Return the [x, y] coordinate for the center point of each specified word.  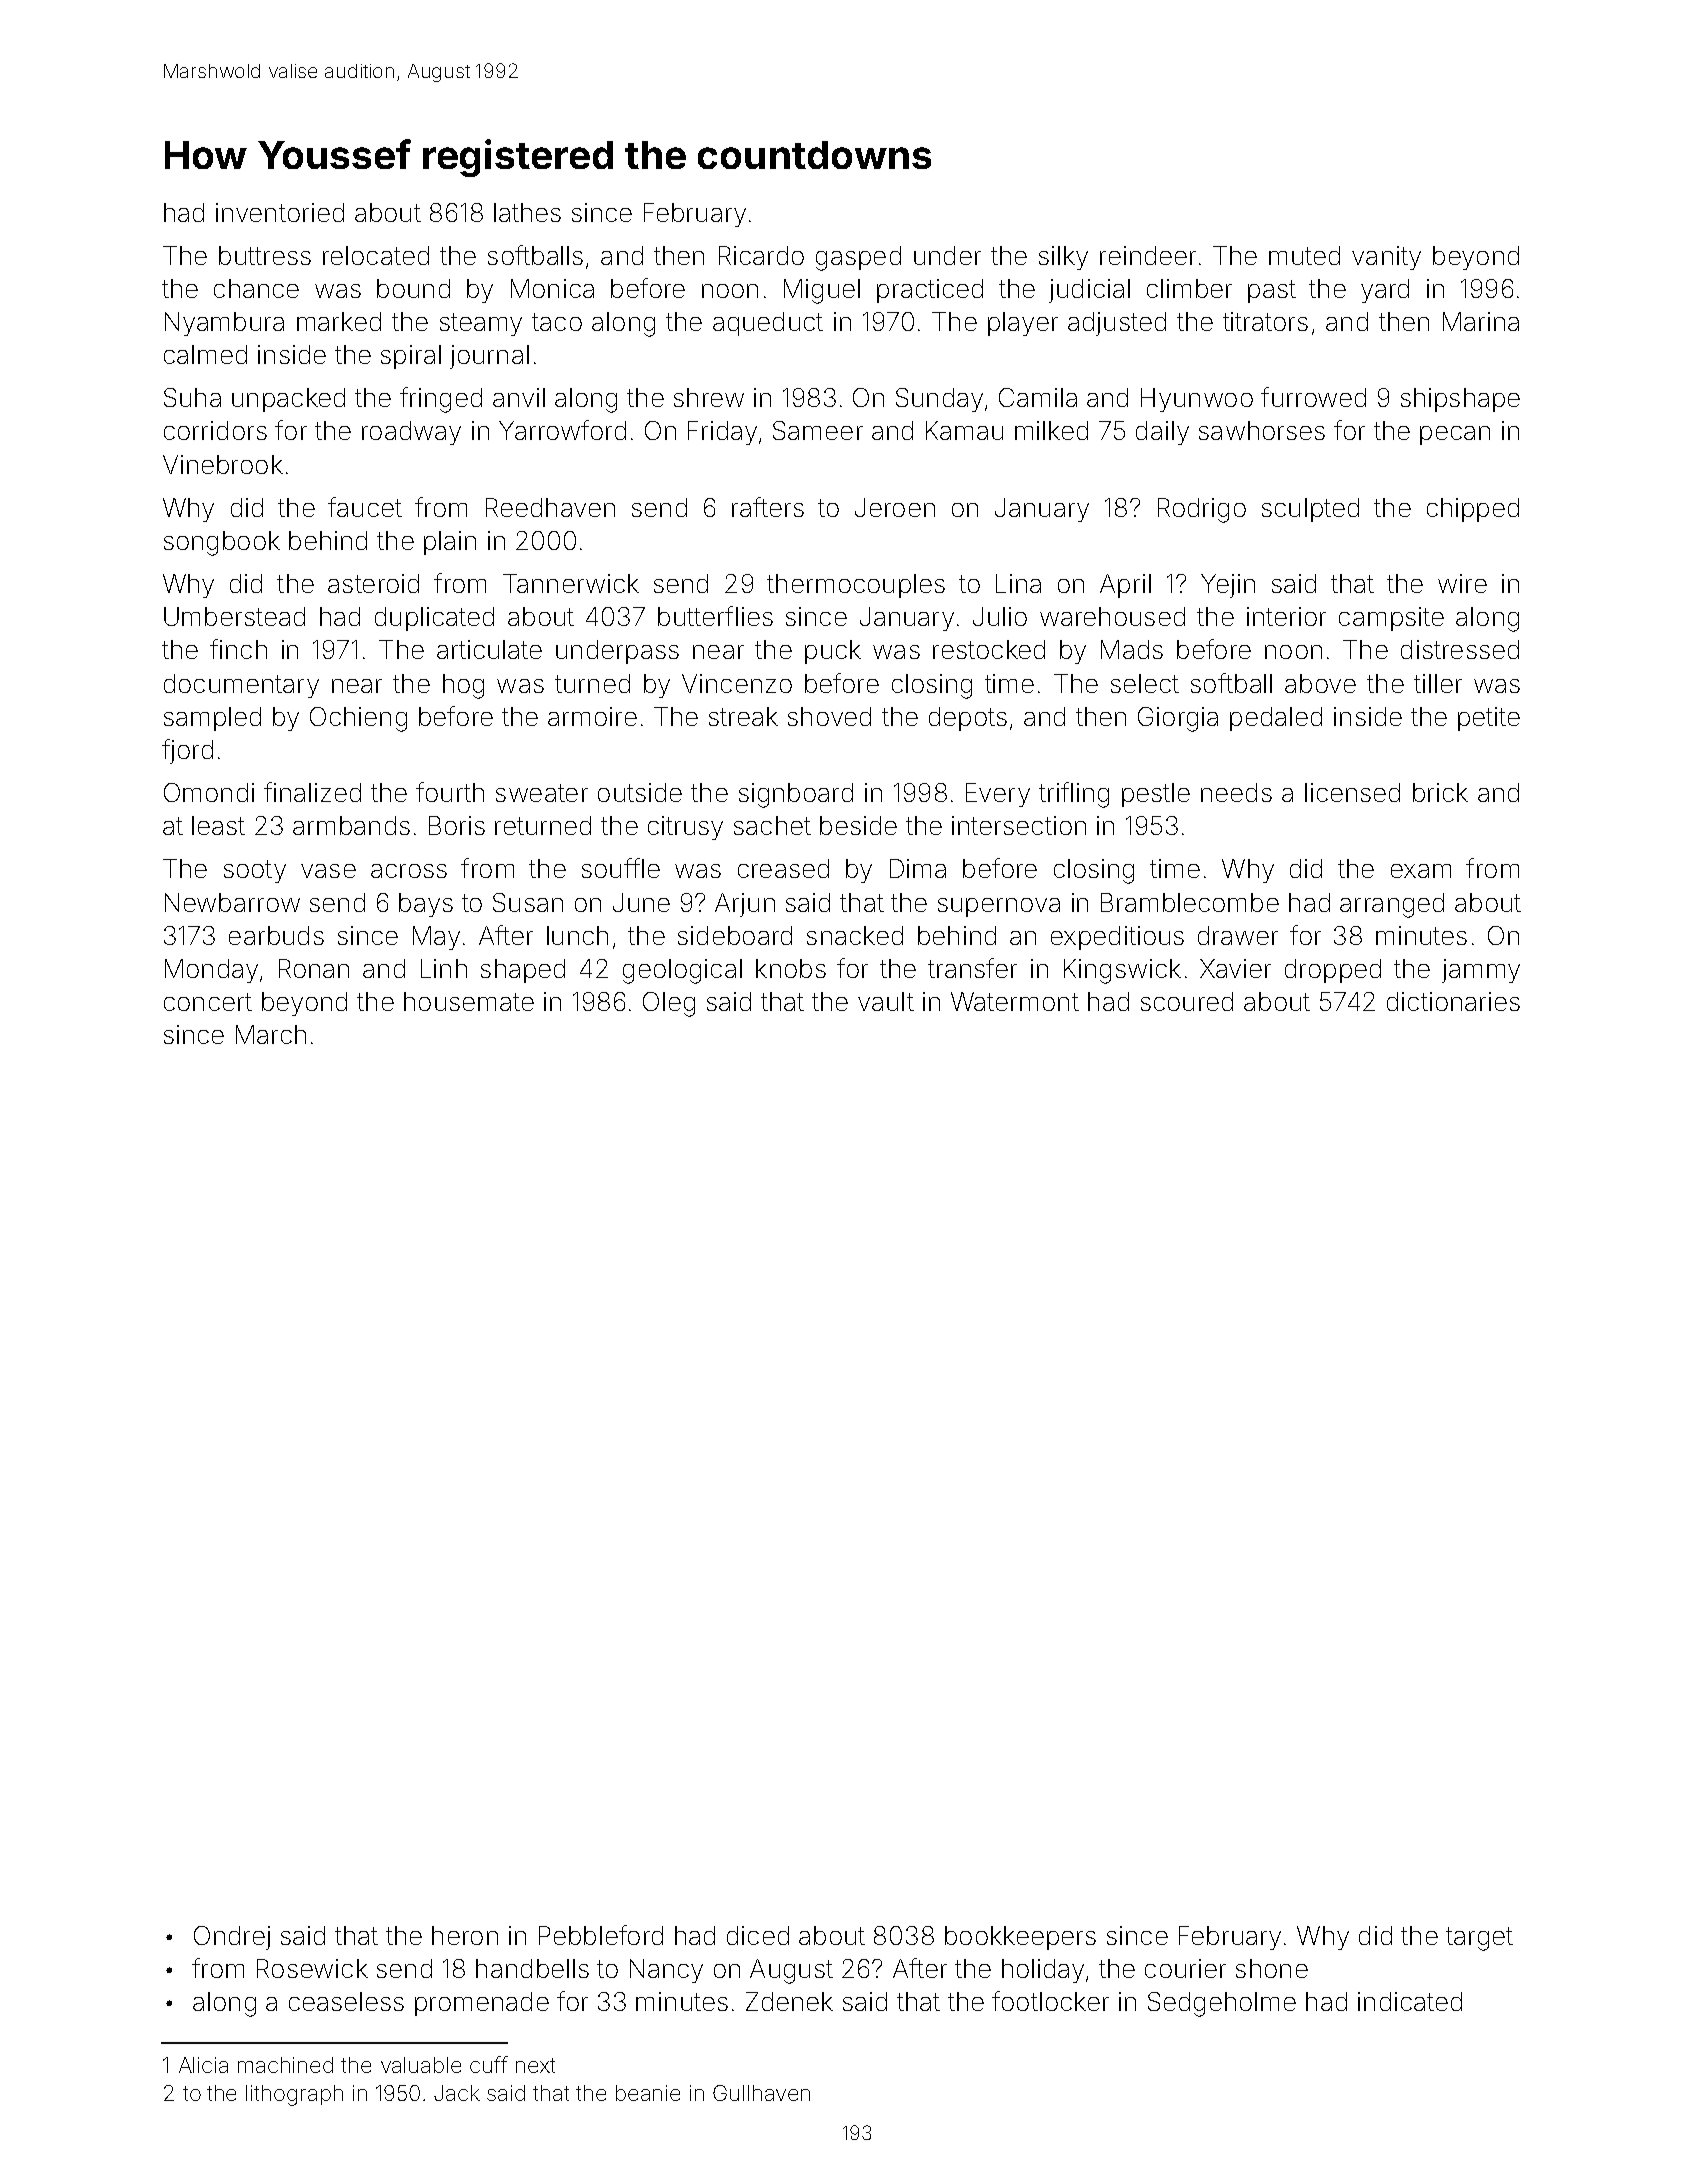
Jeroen [895, 507]
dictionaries [1453, 1001]
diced [758, 1935]
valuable [421, 2065]
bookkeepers [1020, 1938]
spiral [411, 357]
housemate [469, 1001]
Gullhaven [761, 2093]
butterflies [715, 616]
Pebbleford [601, 1935]
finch [238, 649]
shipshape [1460, 400]
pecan [1455, 435]
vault [886, 1001]
